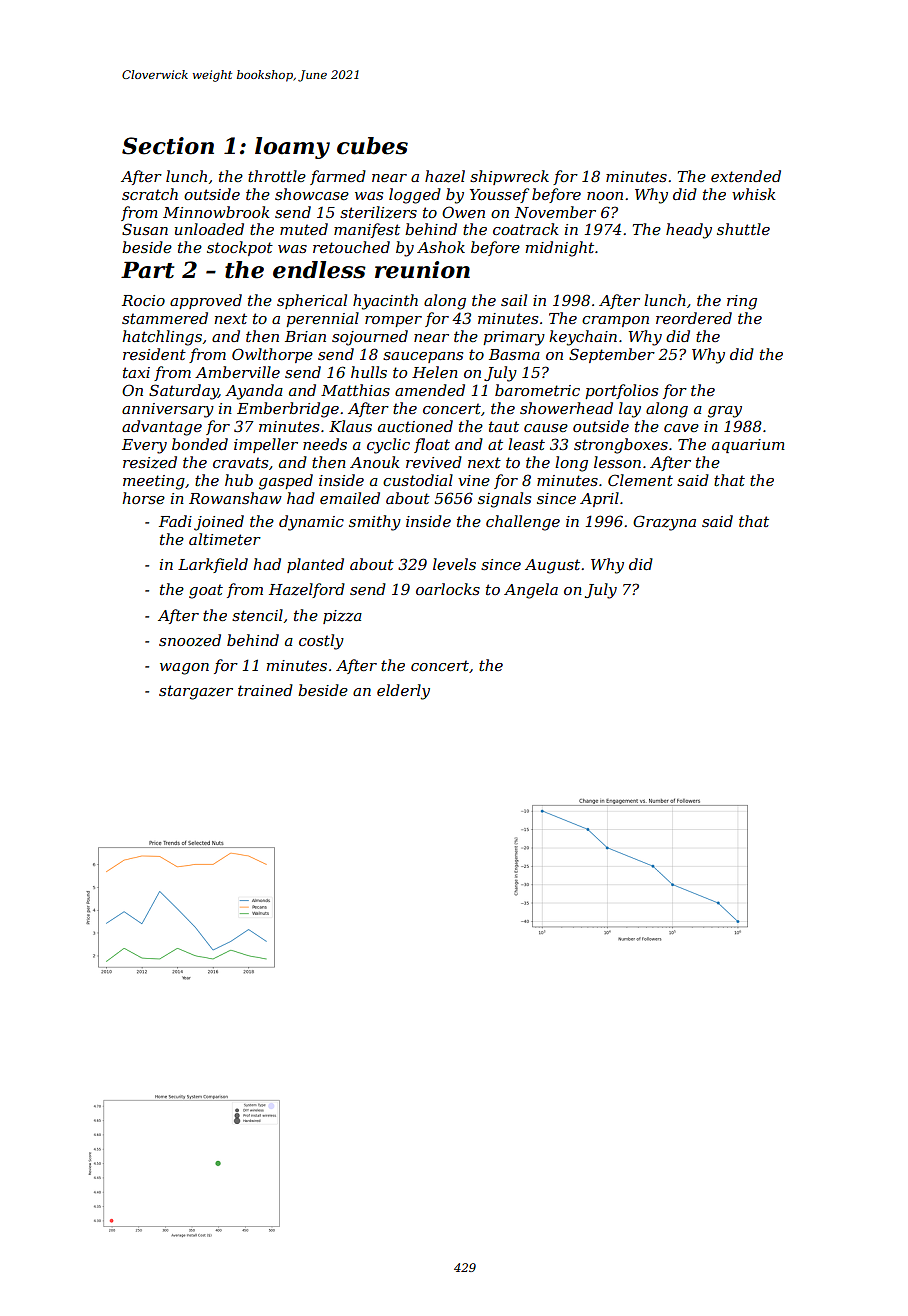 The image size is (908, 1316). I want to click on Section, so click(168, 146).
